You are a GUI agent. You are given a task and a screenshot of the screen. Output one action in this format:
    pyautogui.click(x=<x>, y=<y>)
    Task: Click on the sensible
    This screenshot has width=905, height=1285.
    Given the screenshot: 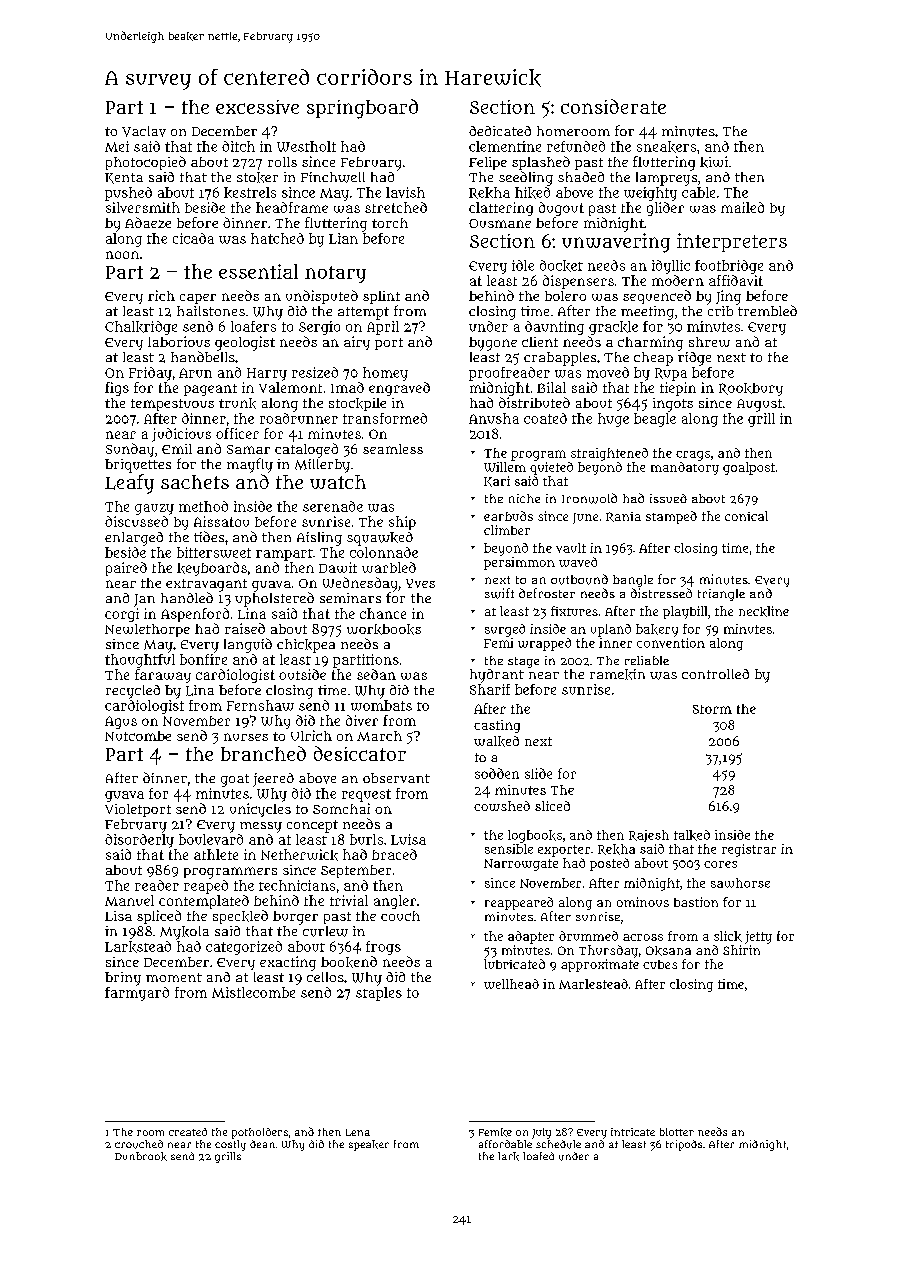 What is the action you would take?
    pyautogui.click(x=509, y=849)
